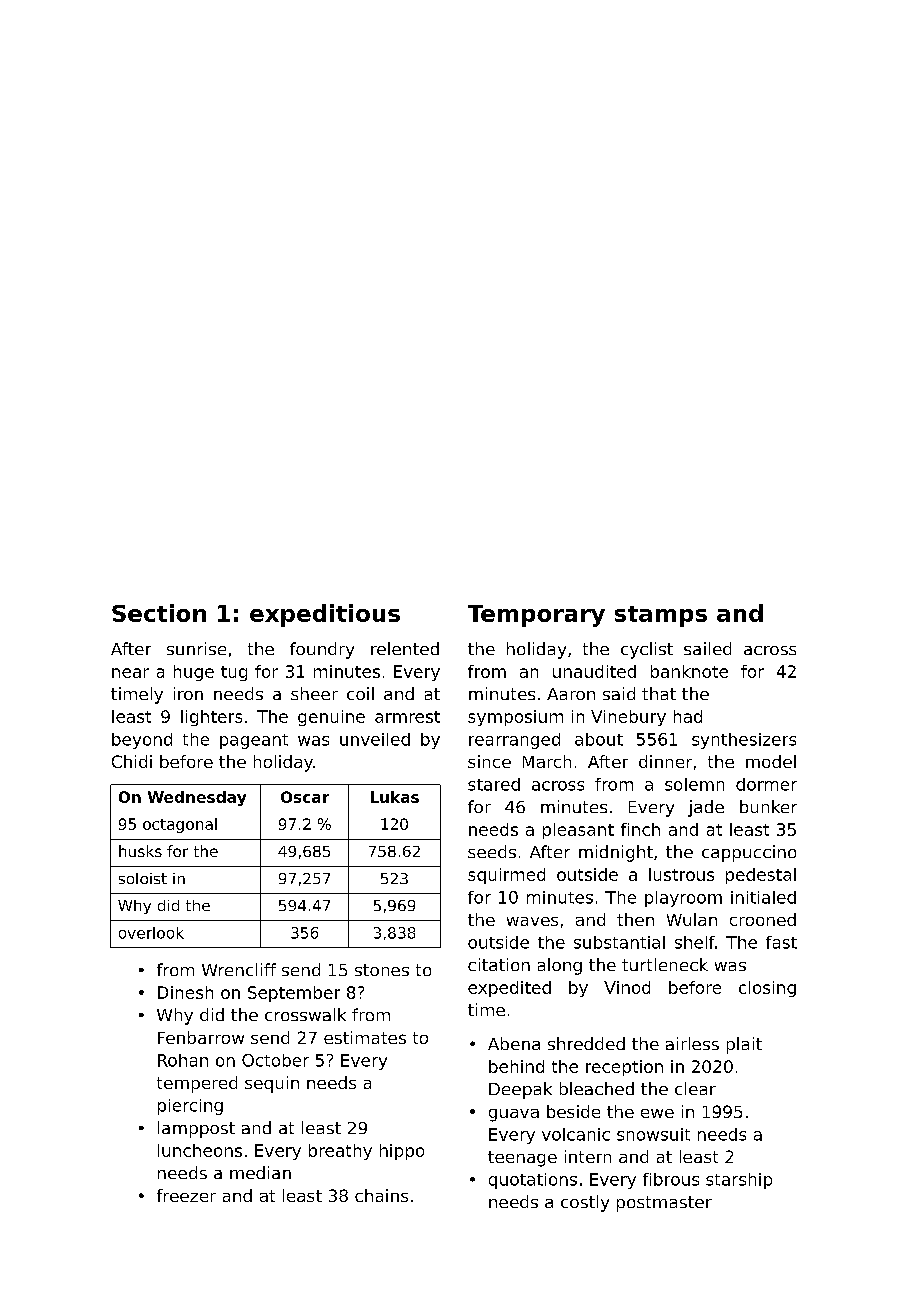 This screenshot has height=1316, width=908. What do you see at coordinates (186, 1195) in the screenshot?
I see `freezer` at bounding box center [186, 1195].
